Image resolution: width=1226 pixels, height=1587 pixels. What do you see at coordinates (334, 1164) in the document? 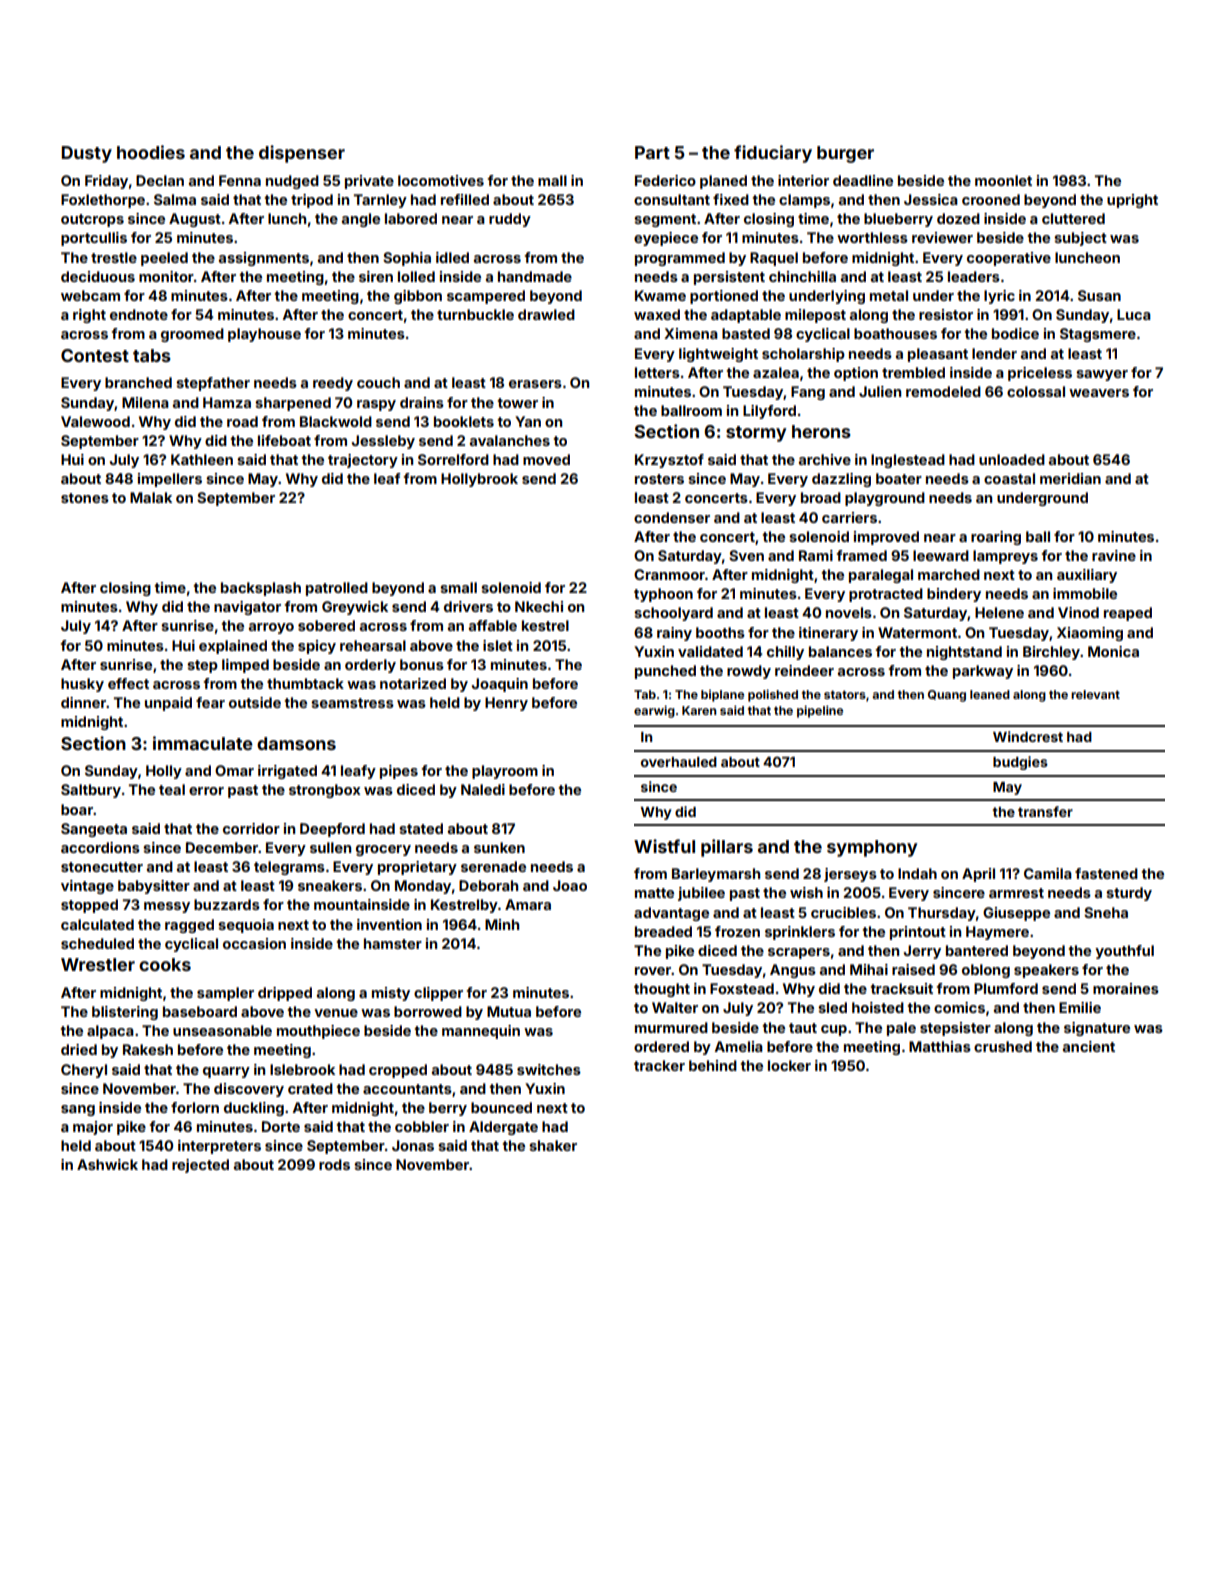
I see `rods` at bounding box center [334, 1164].
